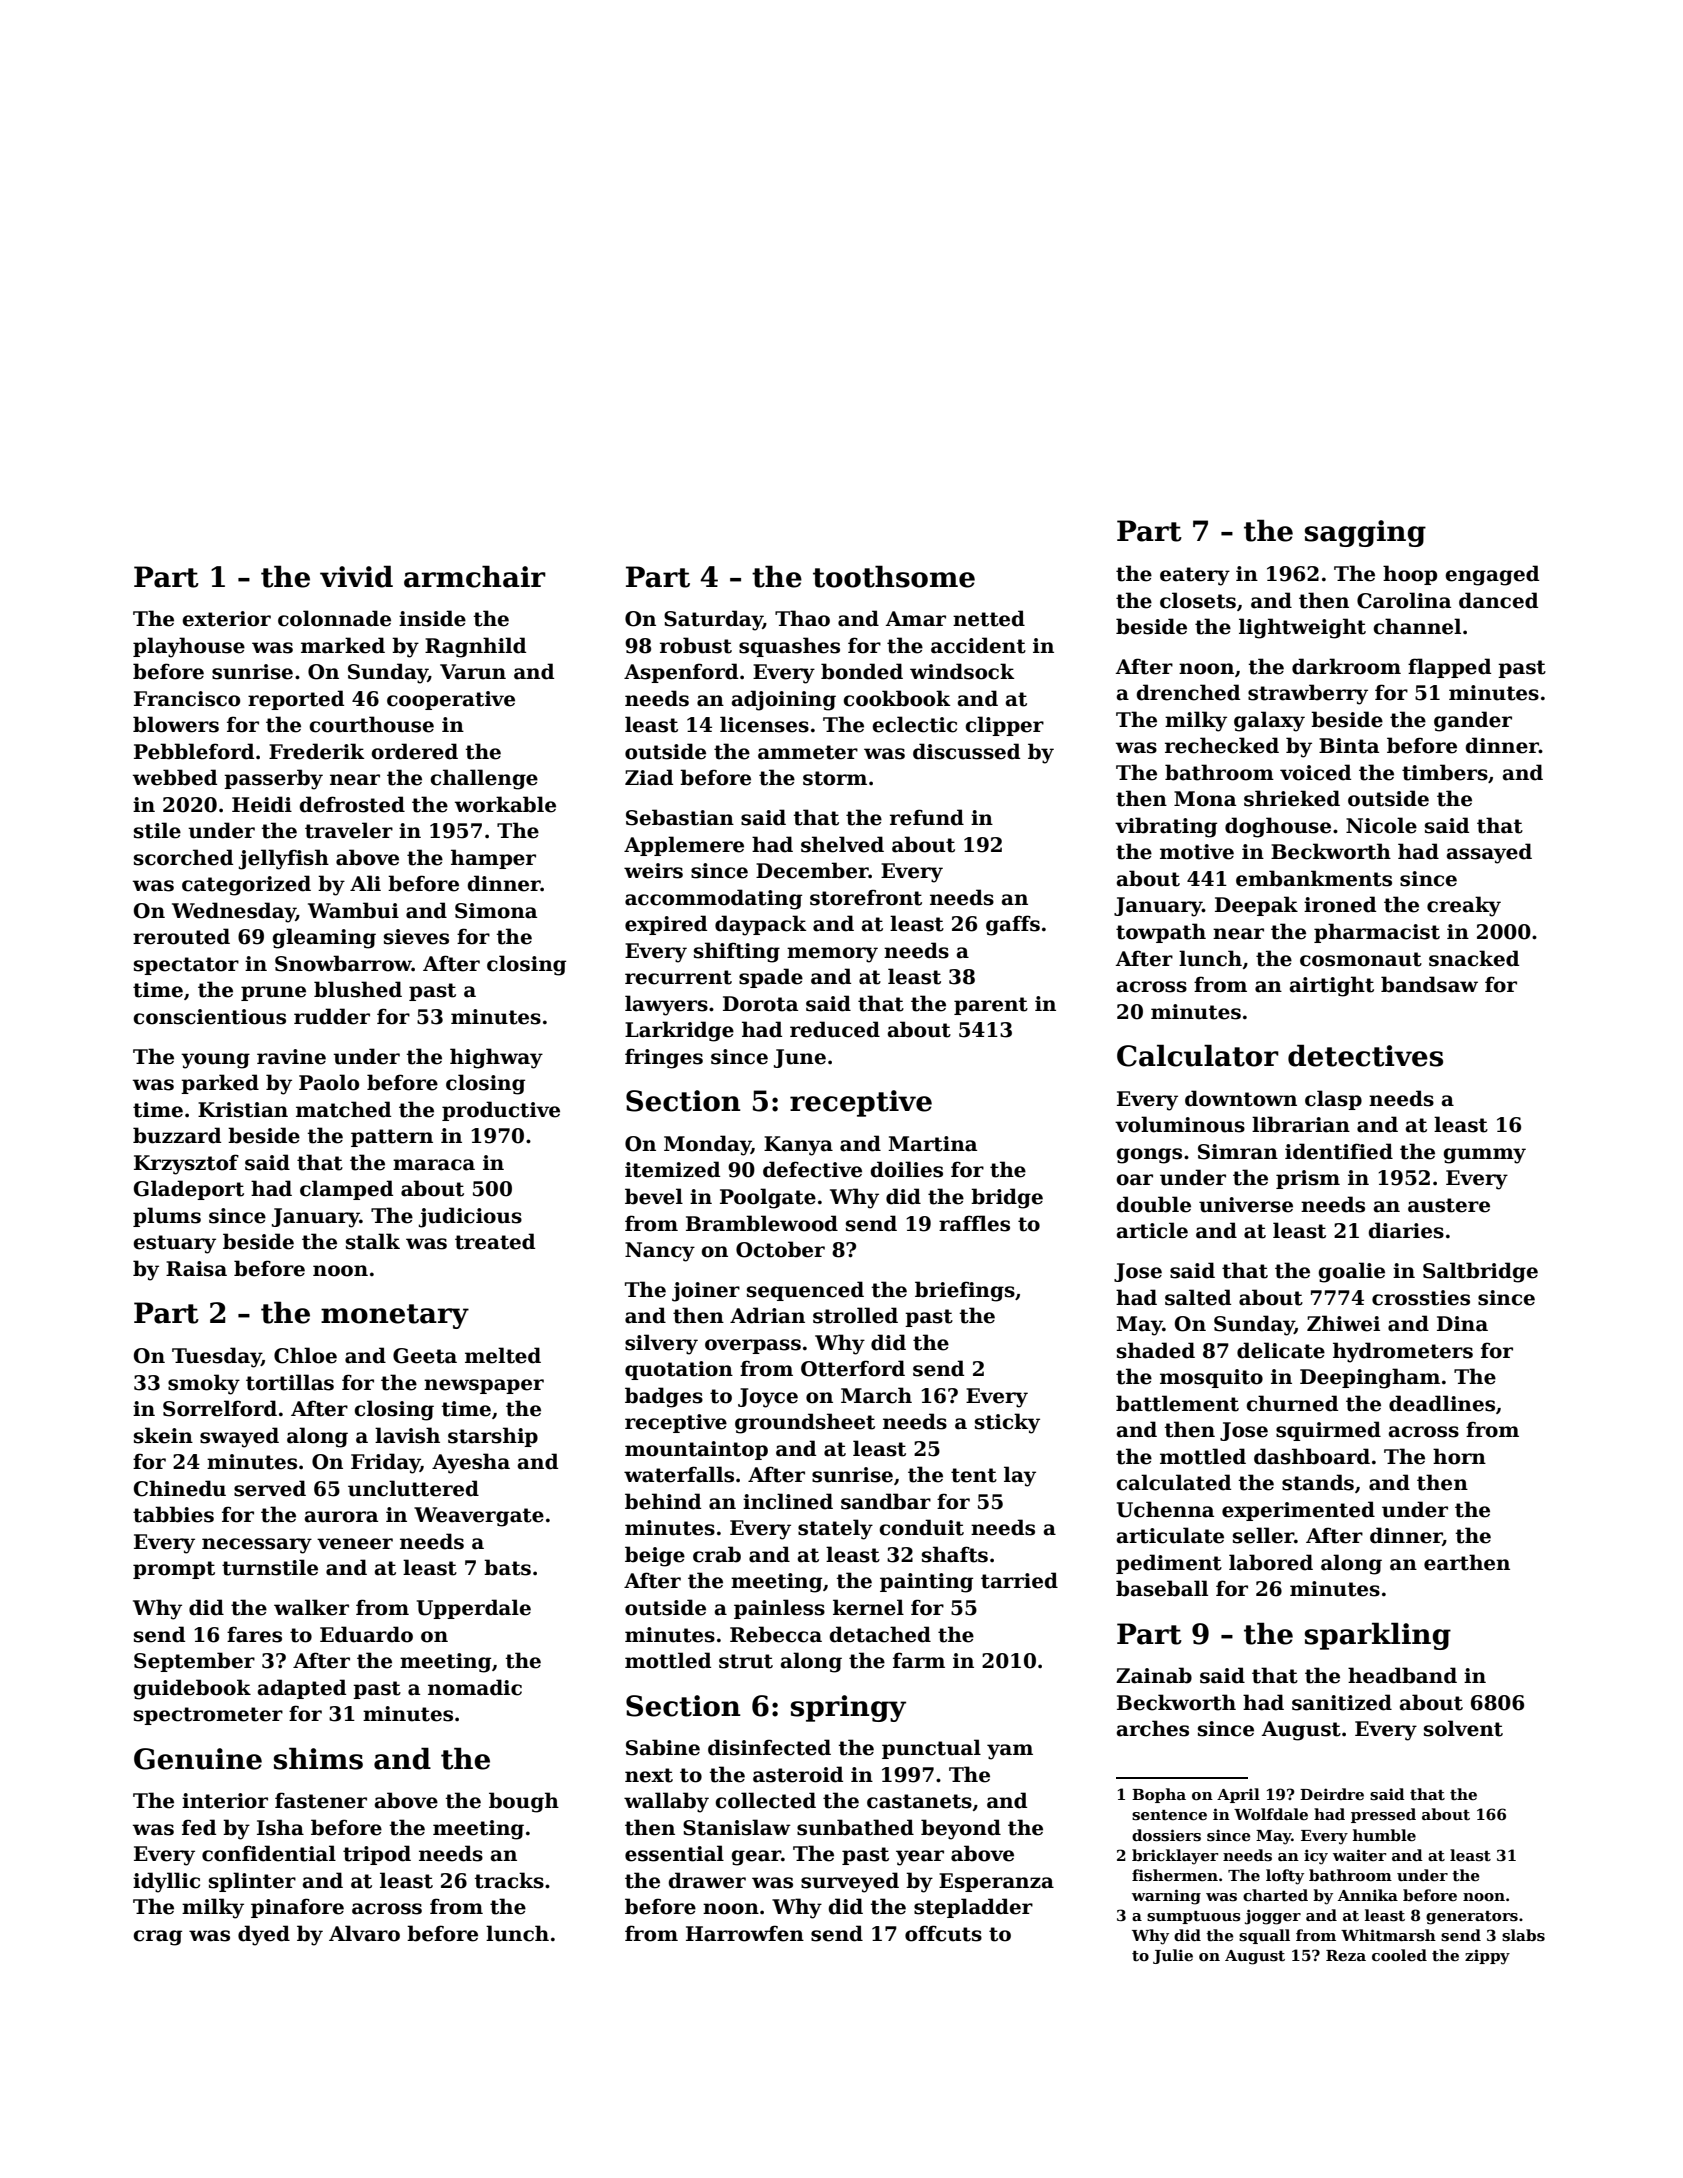 This document has width=1683, height=2178. I want to click on scorched, so click(183, 857).
